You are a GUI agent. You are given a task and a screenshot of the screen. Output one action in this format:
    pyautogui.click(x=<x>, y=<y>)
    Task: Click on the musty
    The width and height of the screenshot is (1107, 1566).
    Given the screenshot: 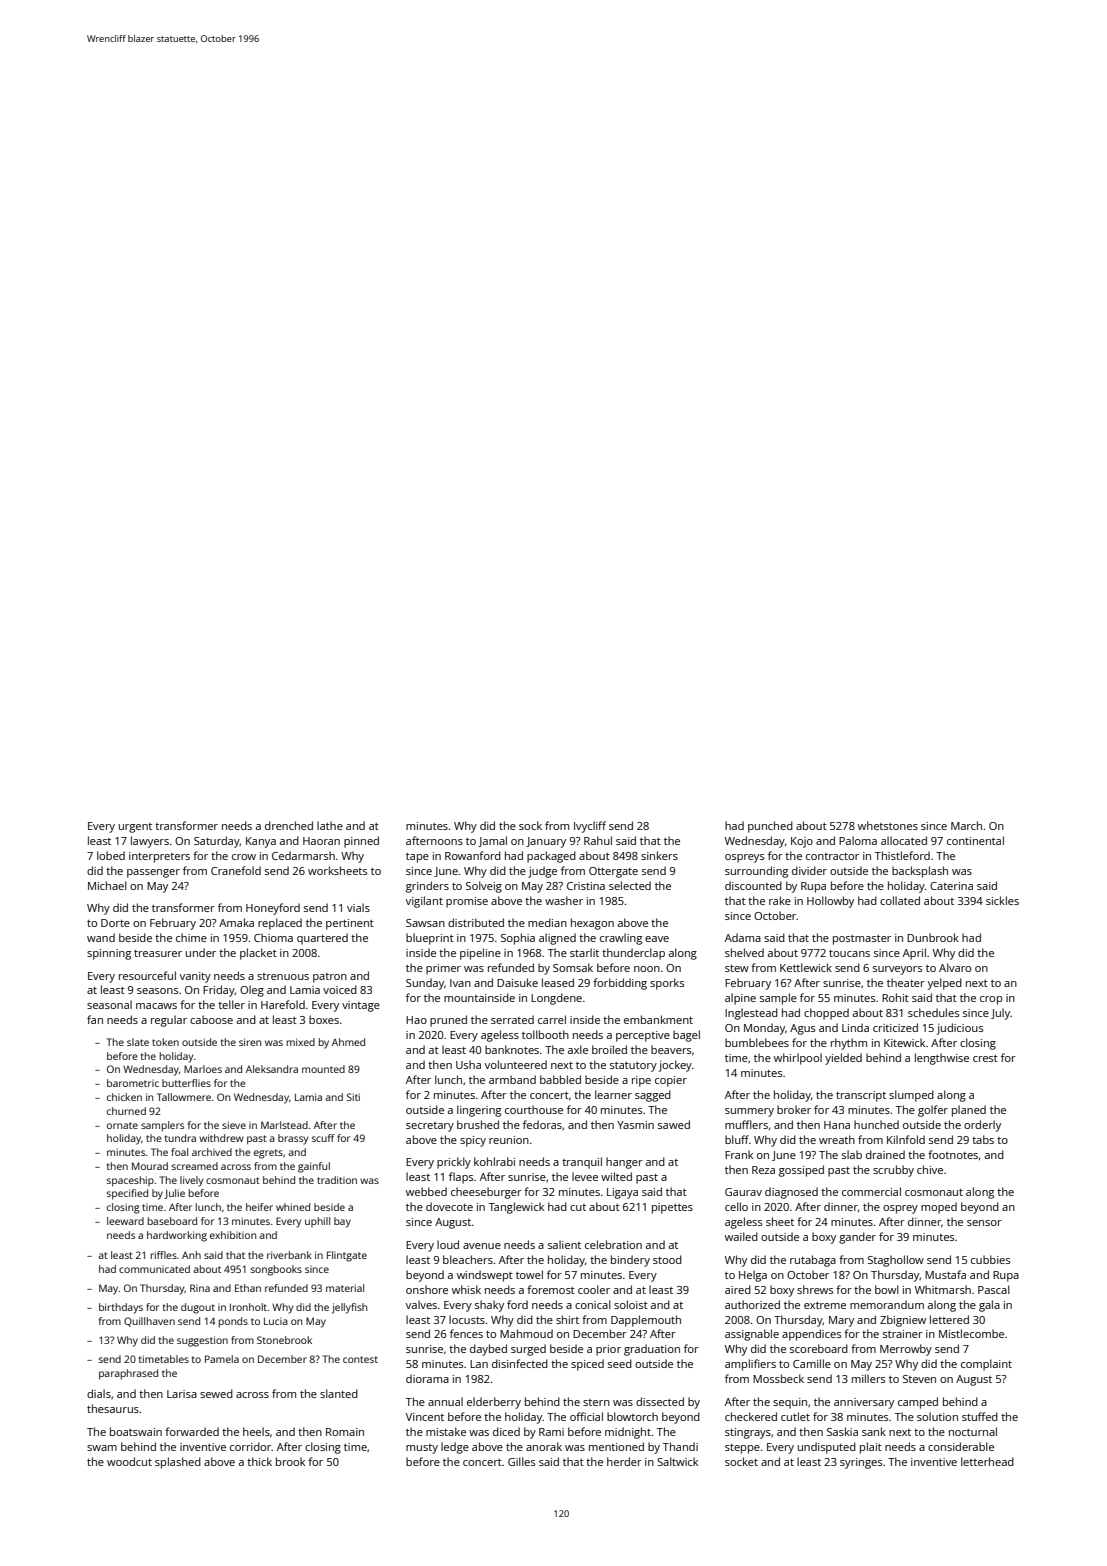 What is the action you would take?
    pyautogui.click(x=422, y=1449)
